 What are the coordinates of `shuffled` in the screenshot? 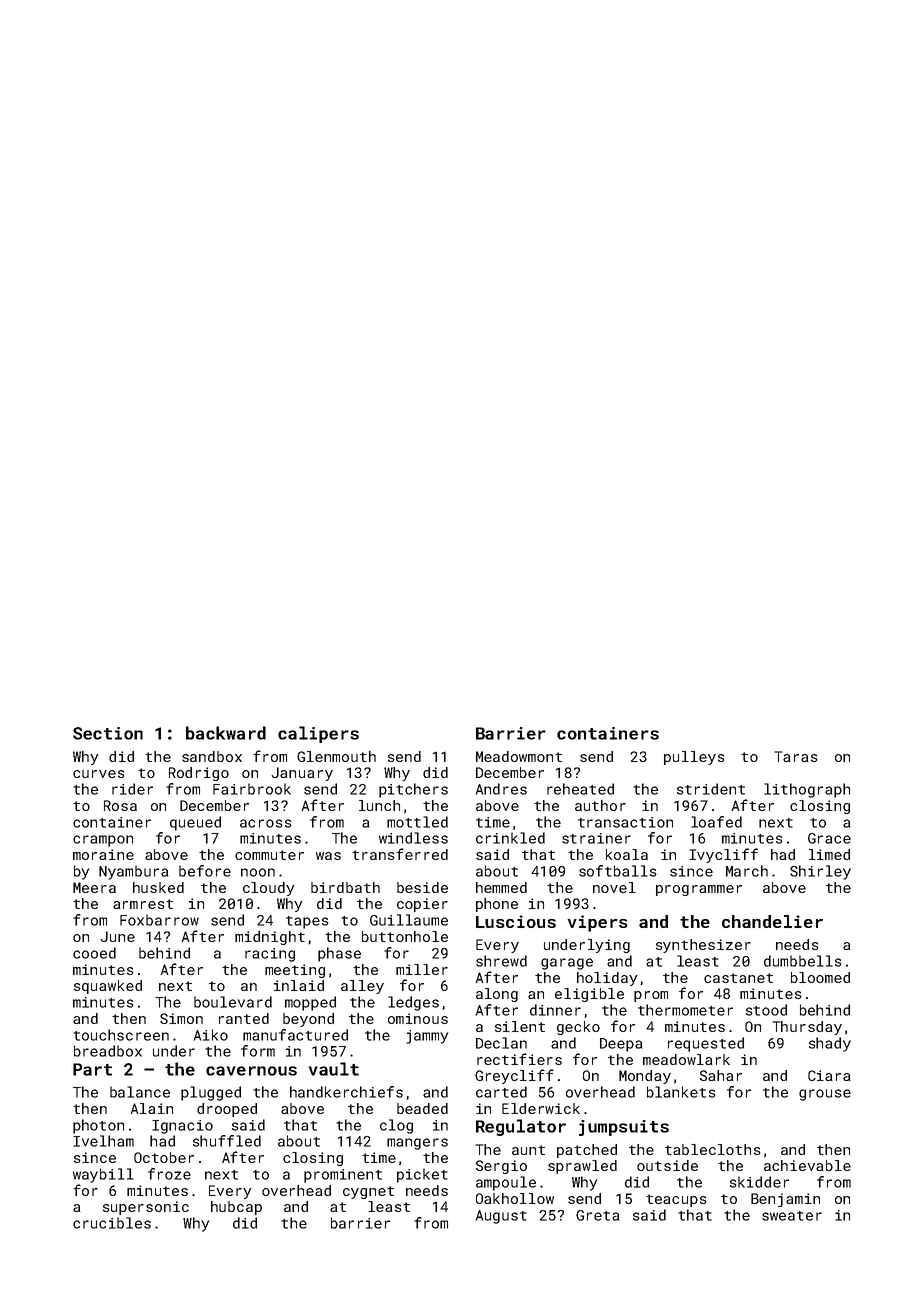 It's located at (227, 1141).
